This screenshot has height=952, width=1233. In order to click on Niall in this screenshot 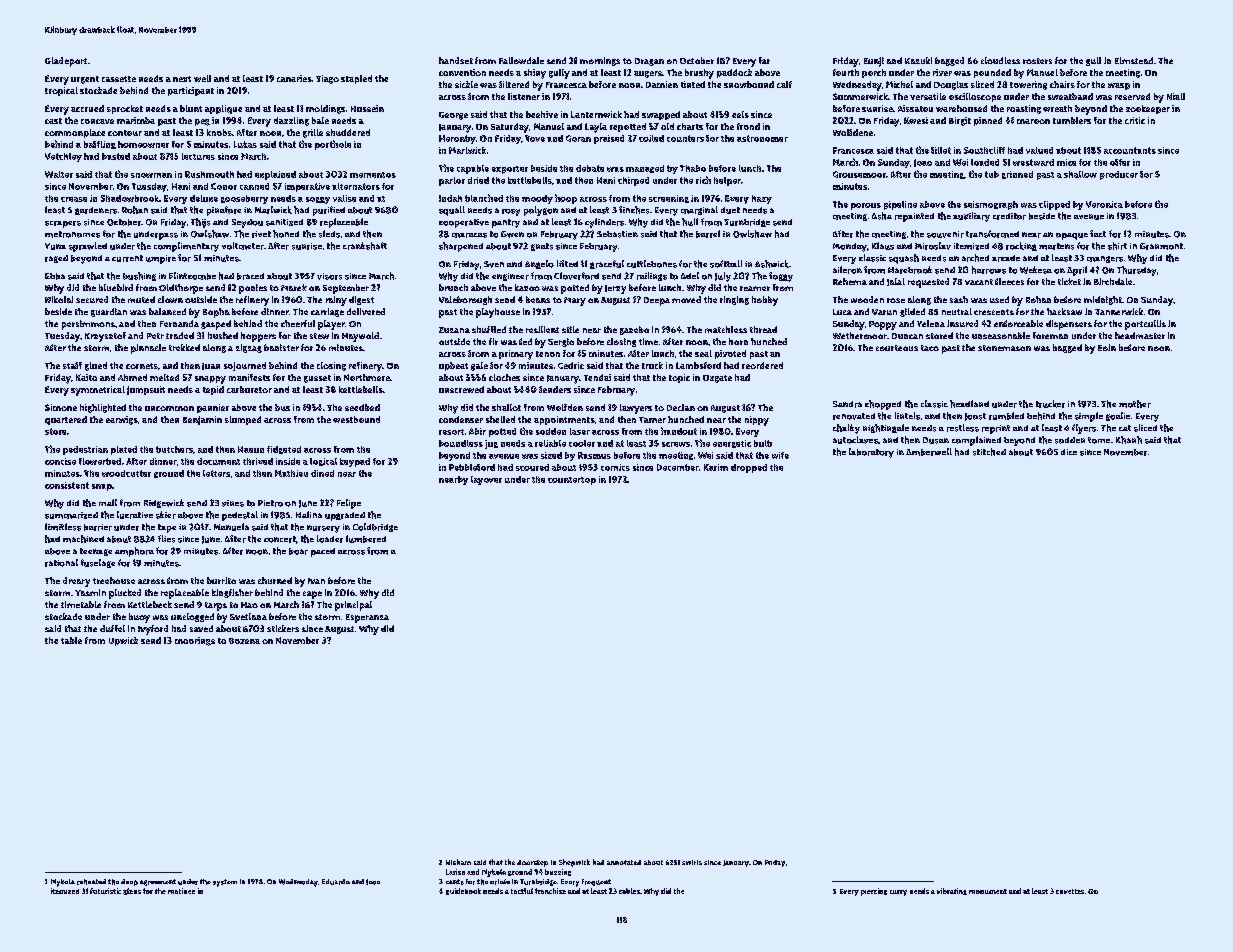, I will do `click(1176, 96)`.
